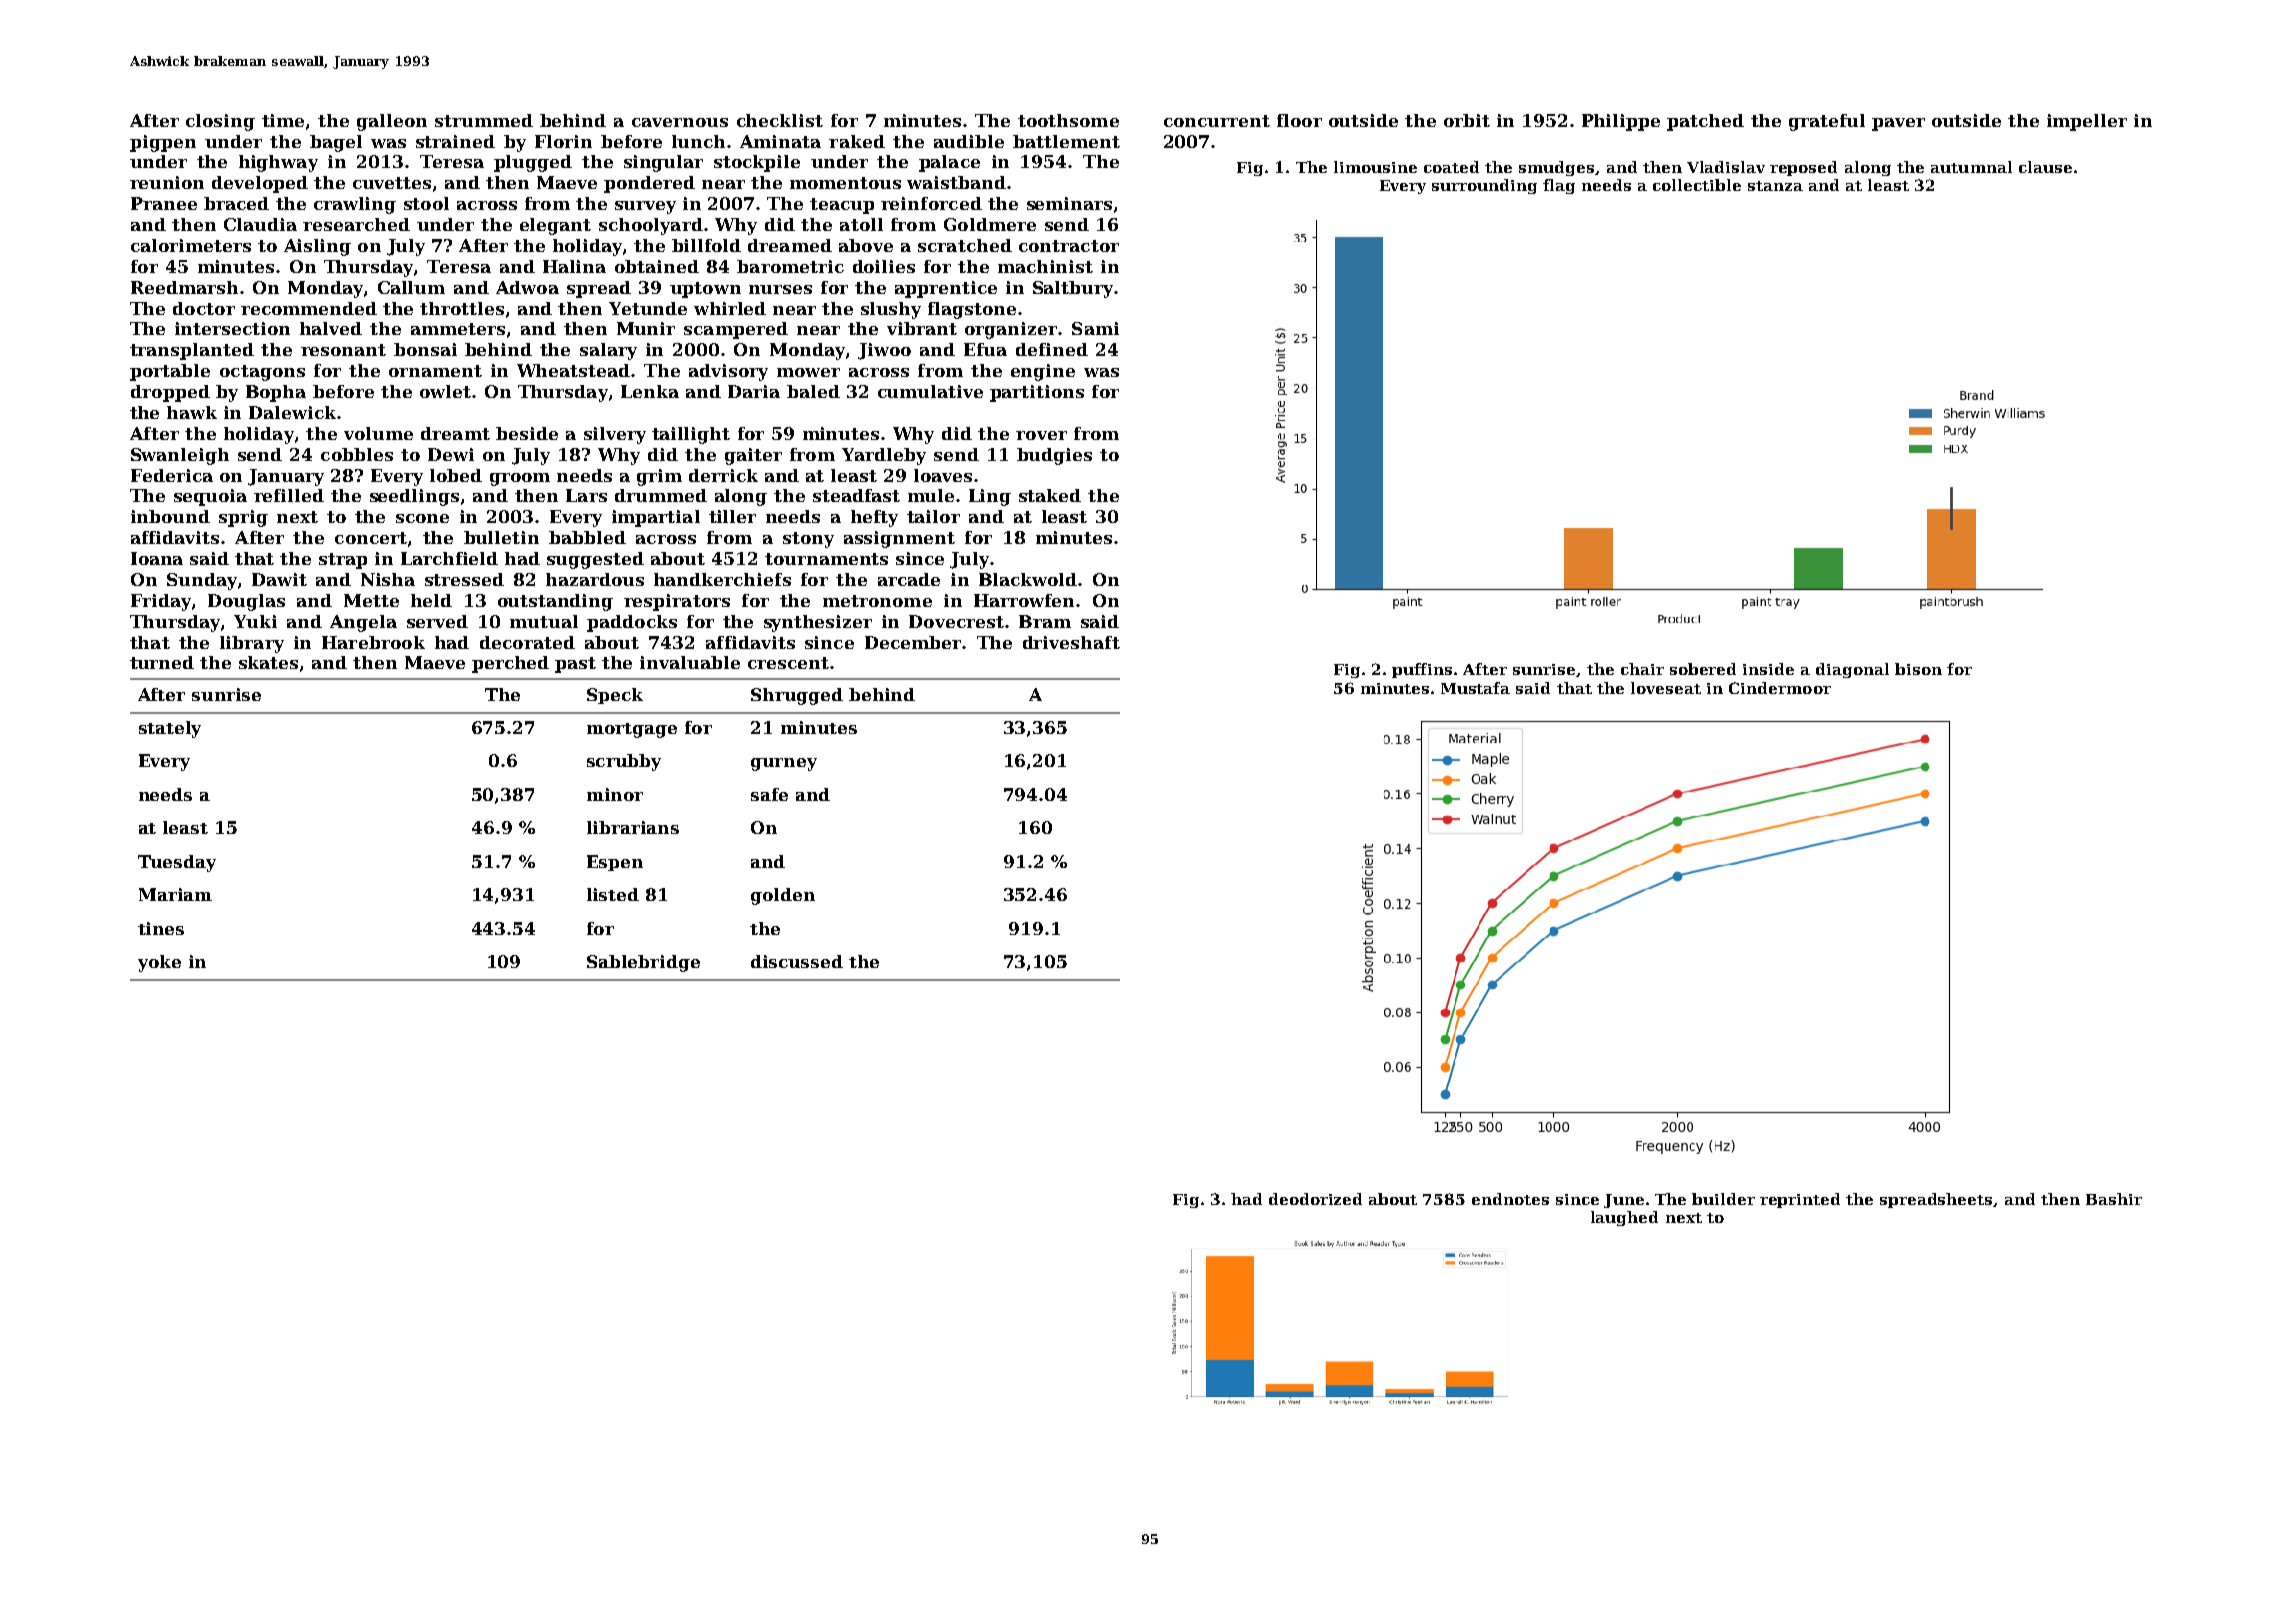  What do you see at coordinates (1666, 688) in the screenshot?
I see `loveseat` at bounding box center [1666, 688].
